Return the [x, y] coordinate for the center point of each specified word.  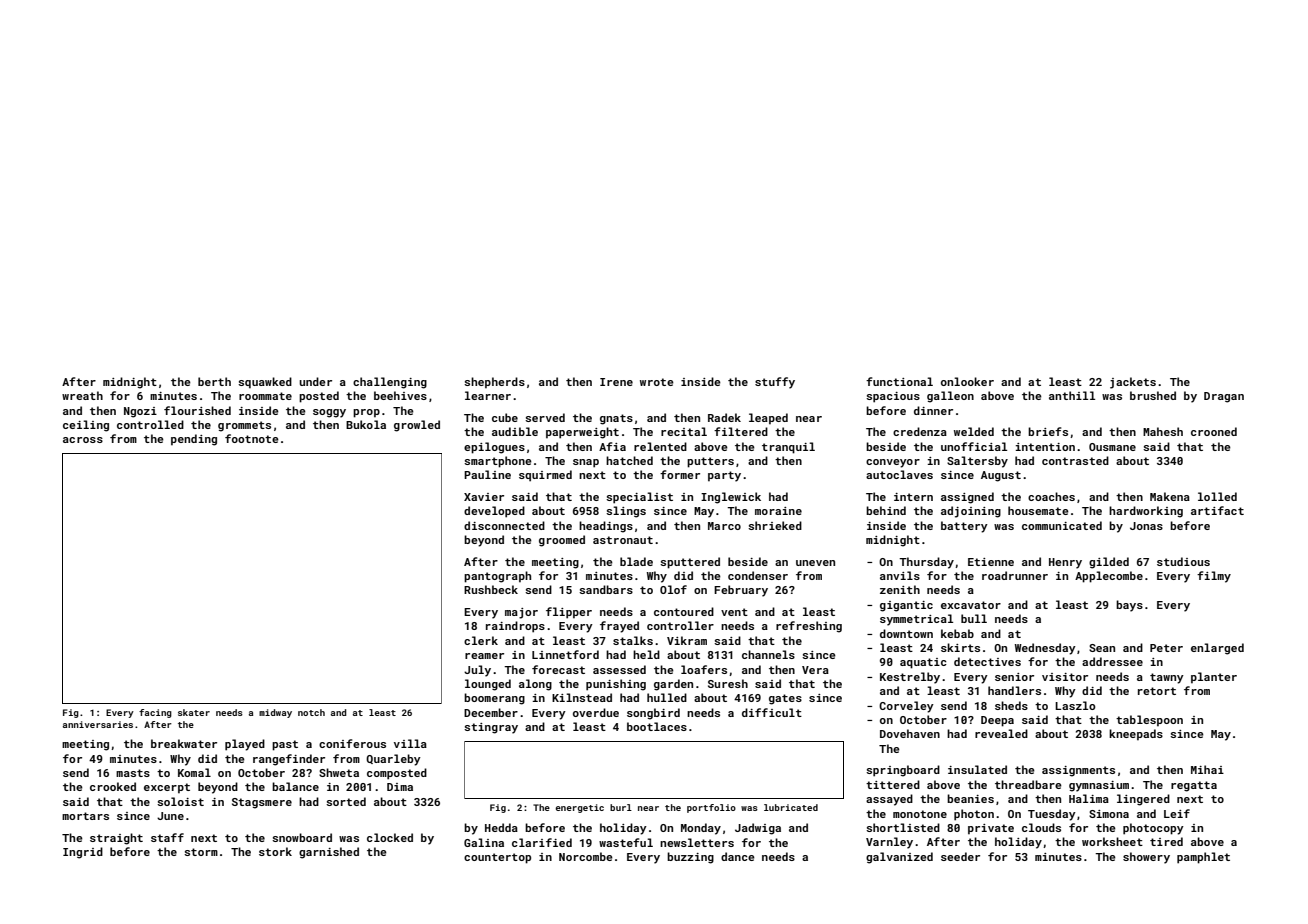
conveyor [893, 463]
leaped [768, 419]
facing [155, 713]
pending [194, 440]
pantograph [497, 577]
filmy [1214, 577]
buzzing [690, 858]
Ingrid [83, 853]
